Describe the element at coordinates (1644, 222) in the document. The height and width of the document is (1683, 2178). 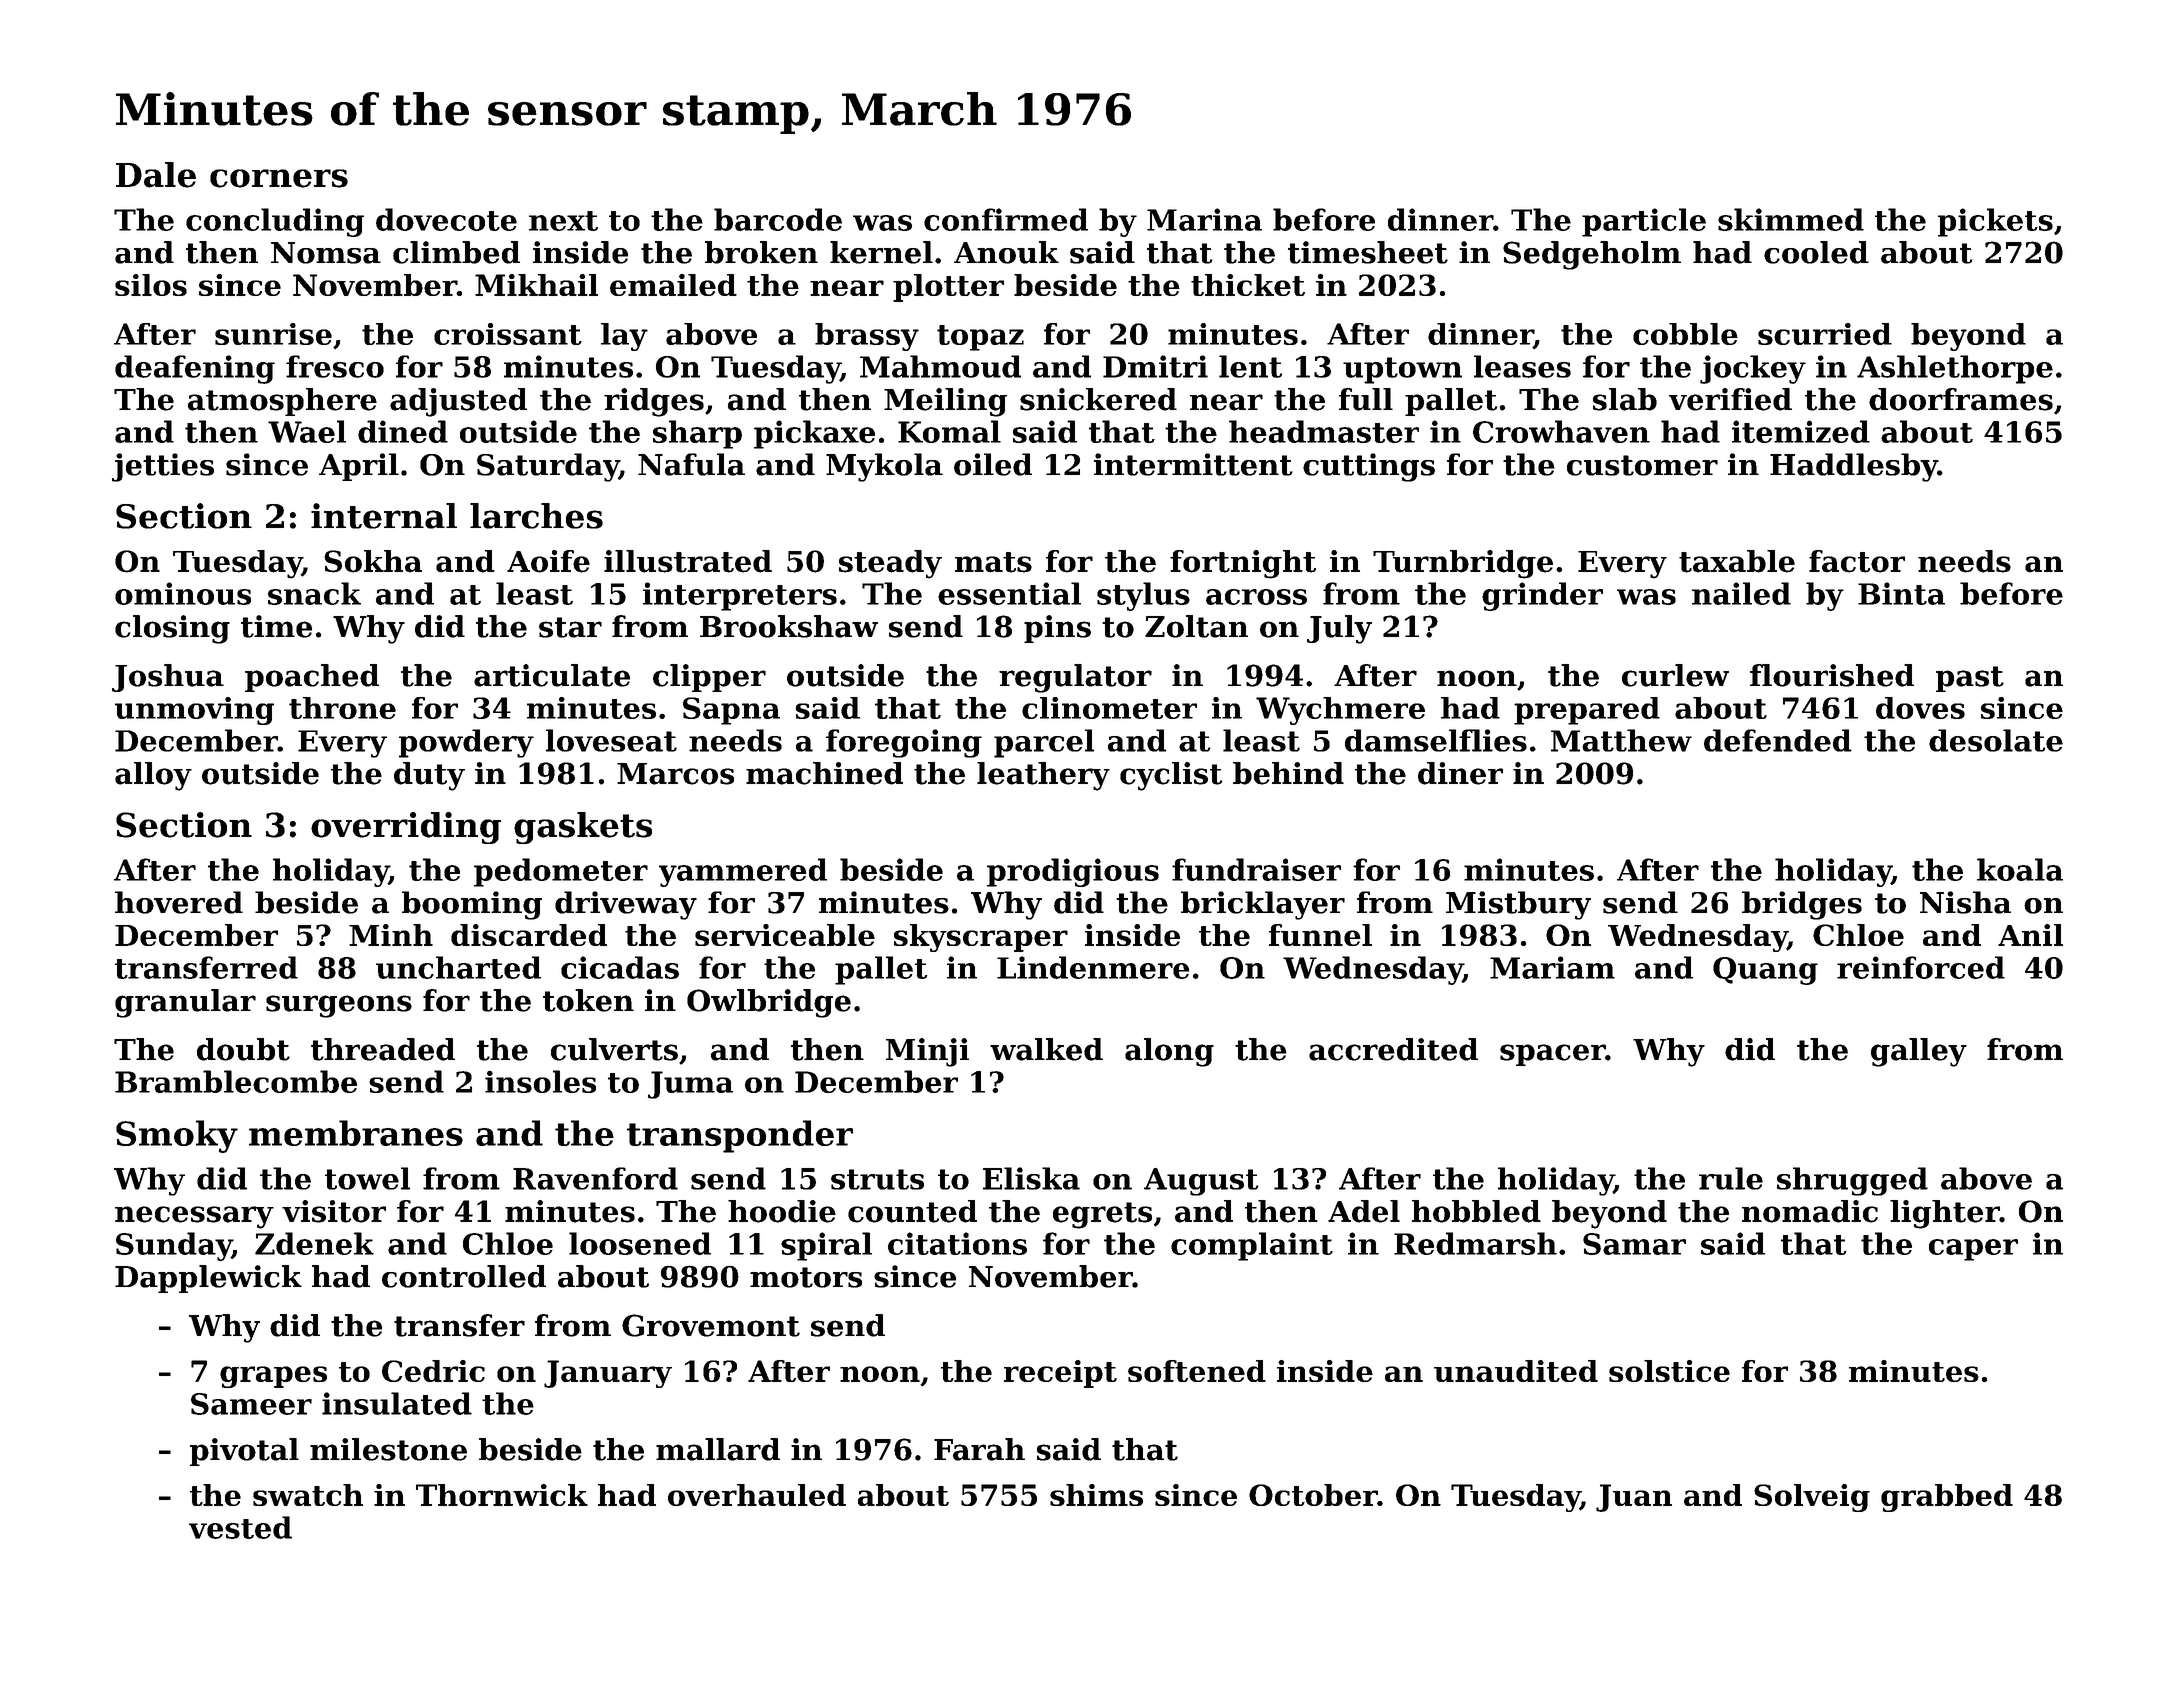
I see `particle` at that location.
